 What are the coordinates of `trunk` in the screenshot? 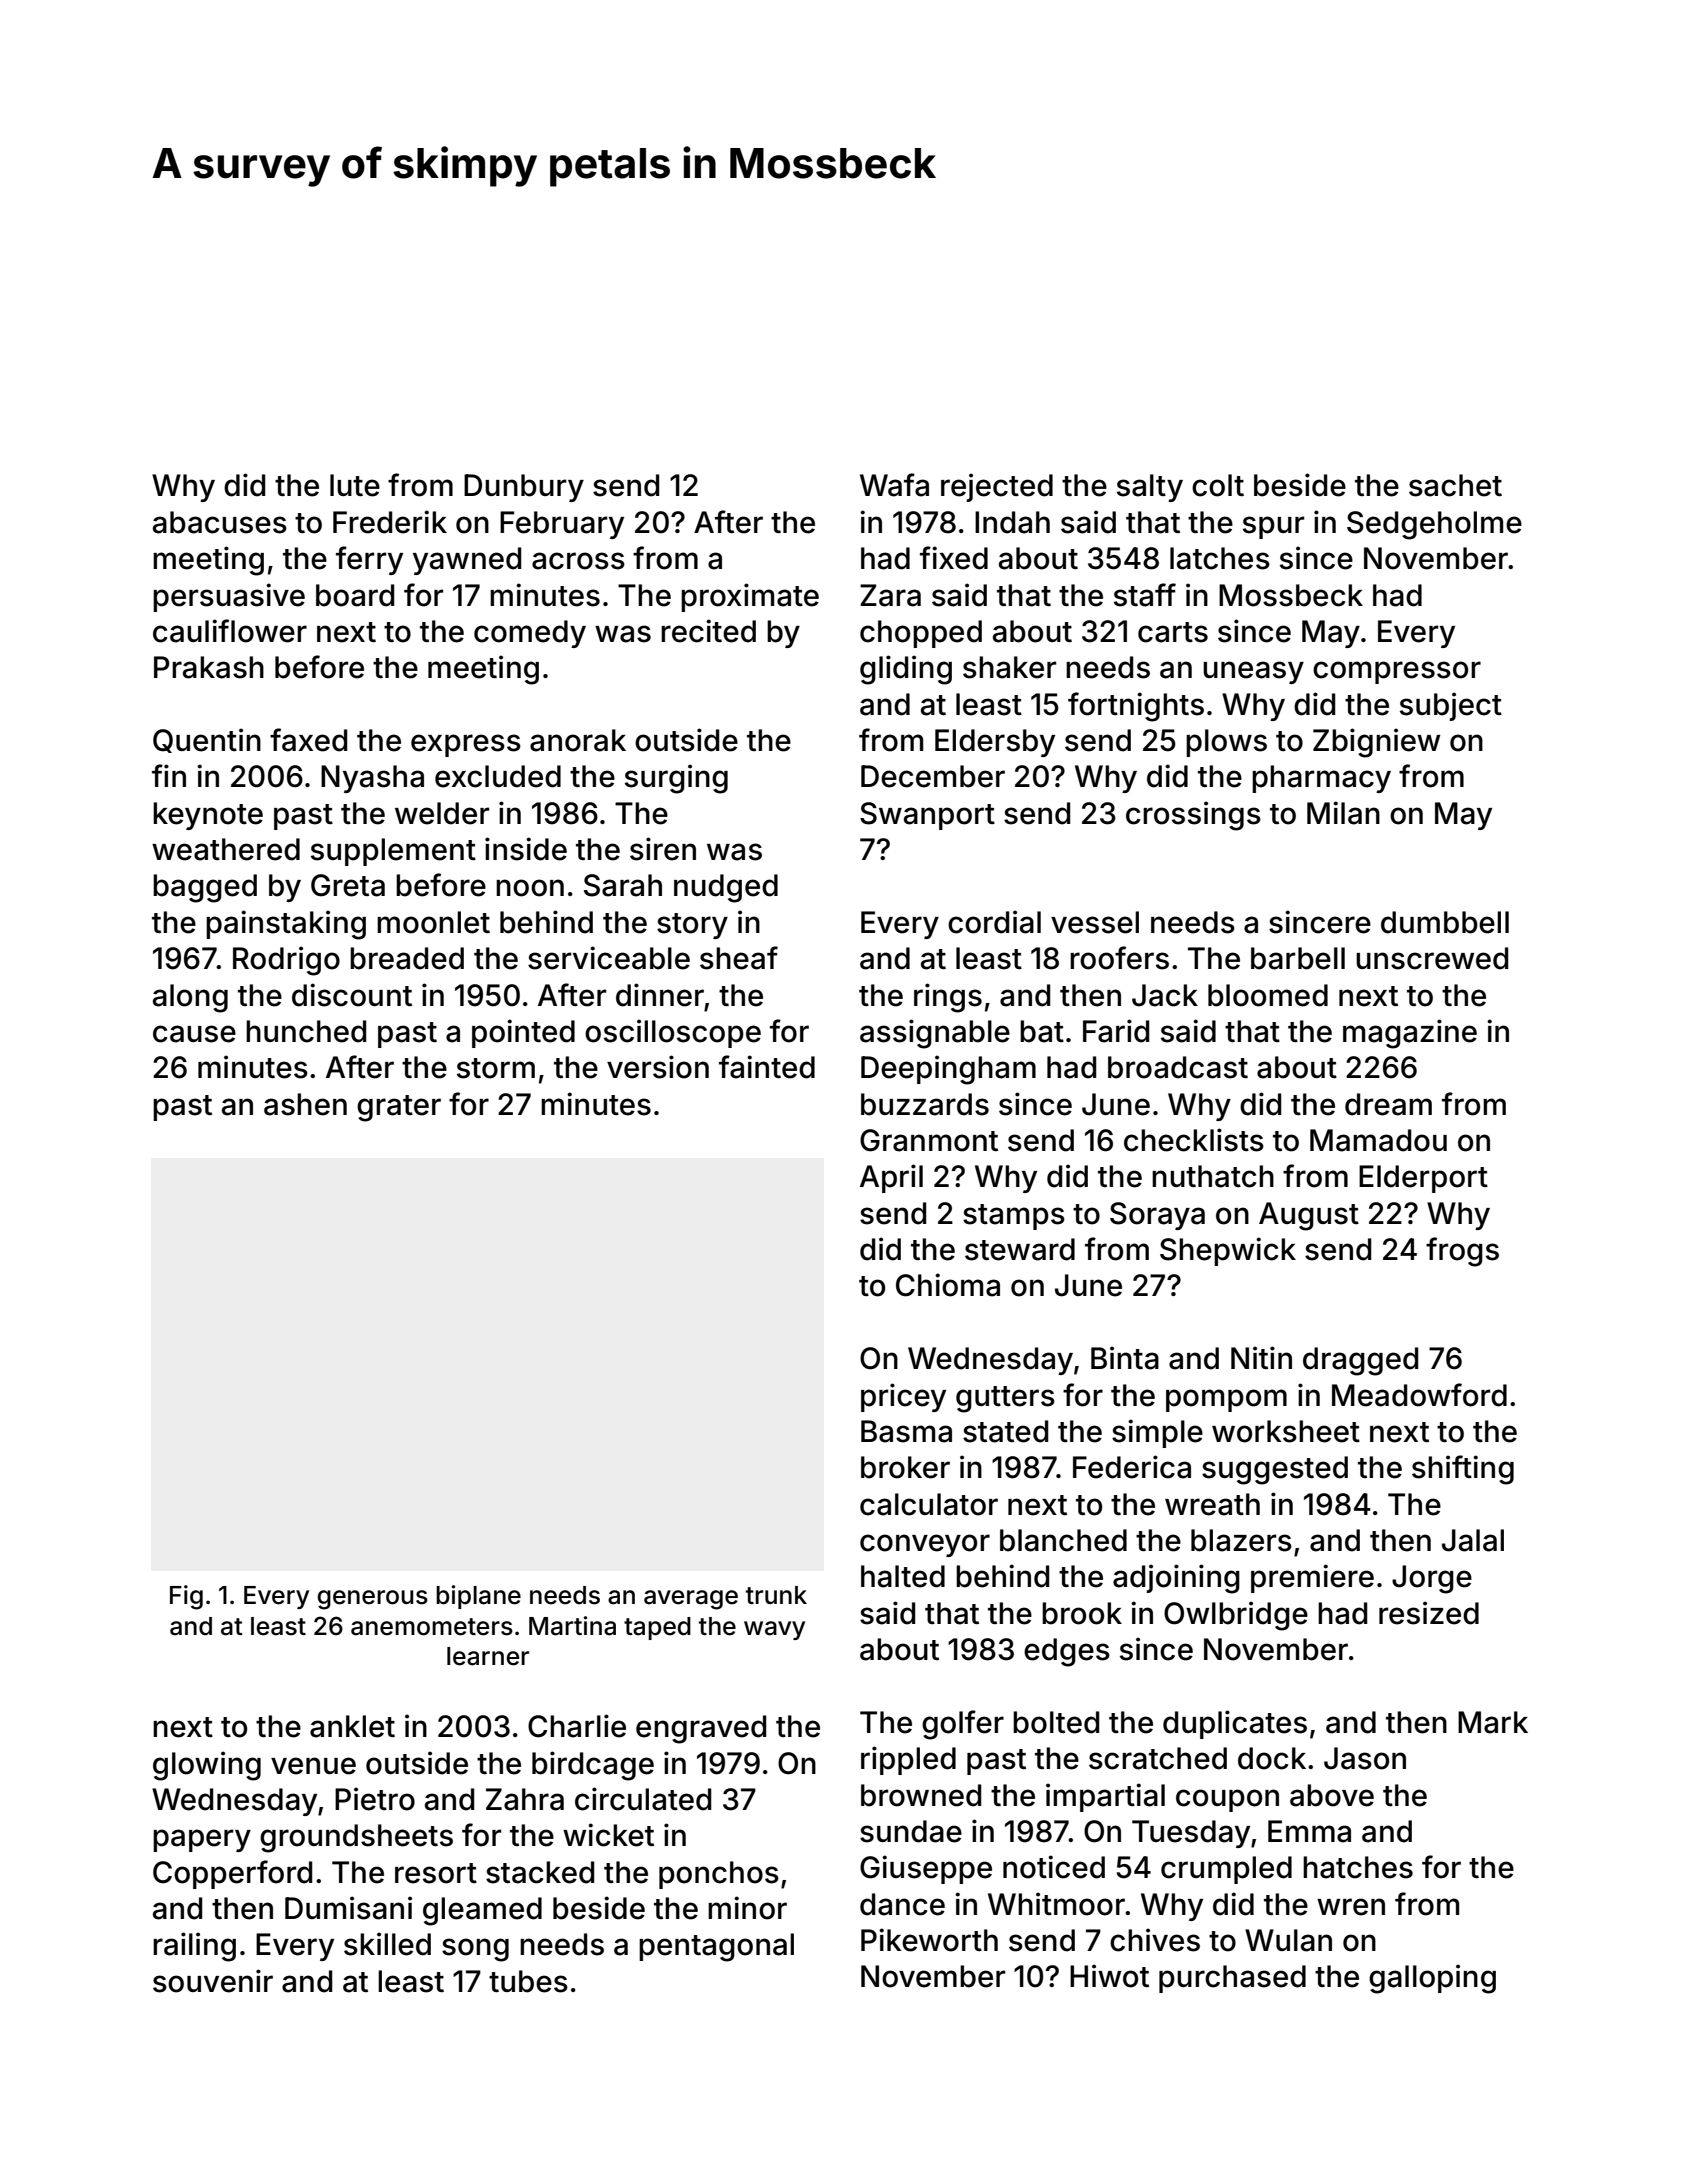 It's located at (776, 1595).
